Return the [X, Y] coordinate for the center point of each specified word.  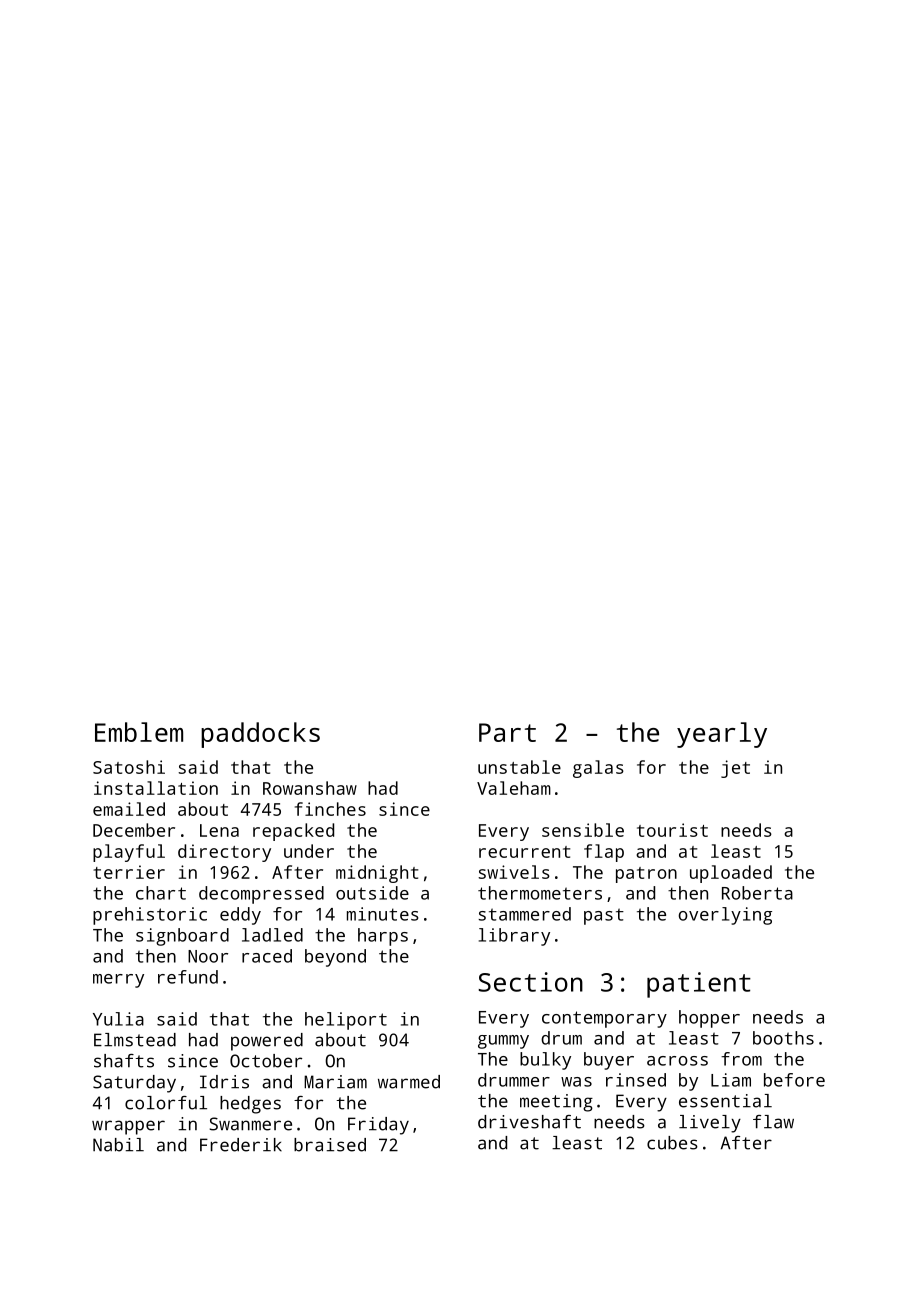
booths [783, 1038]
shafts [124, 1061]
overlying [725, 916]
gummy [503, 1042]
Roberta [757, 893]
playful [129, 853]
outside [372, 893]
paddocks [260, 735]
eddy [240, 916]
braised [330, 1145]
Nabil [118, 1145]
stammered [524, 914]
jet [735, 769]
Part [507, 732]
